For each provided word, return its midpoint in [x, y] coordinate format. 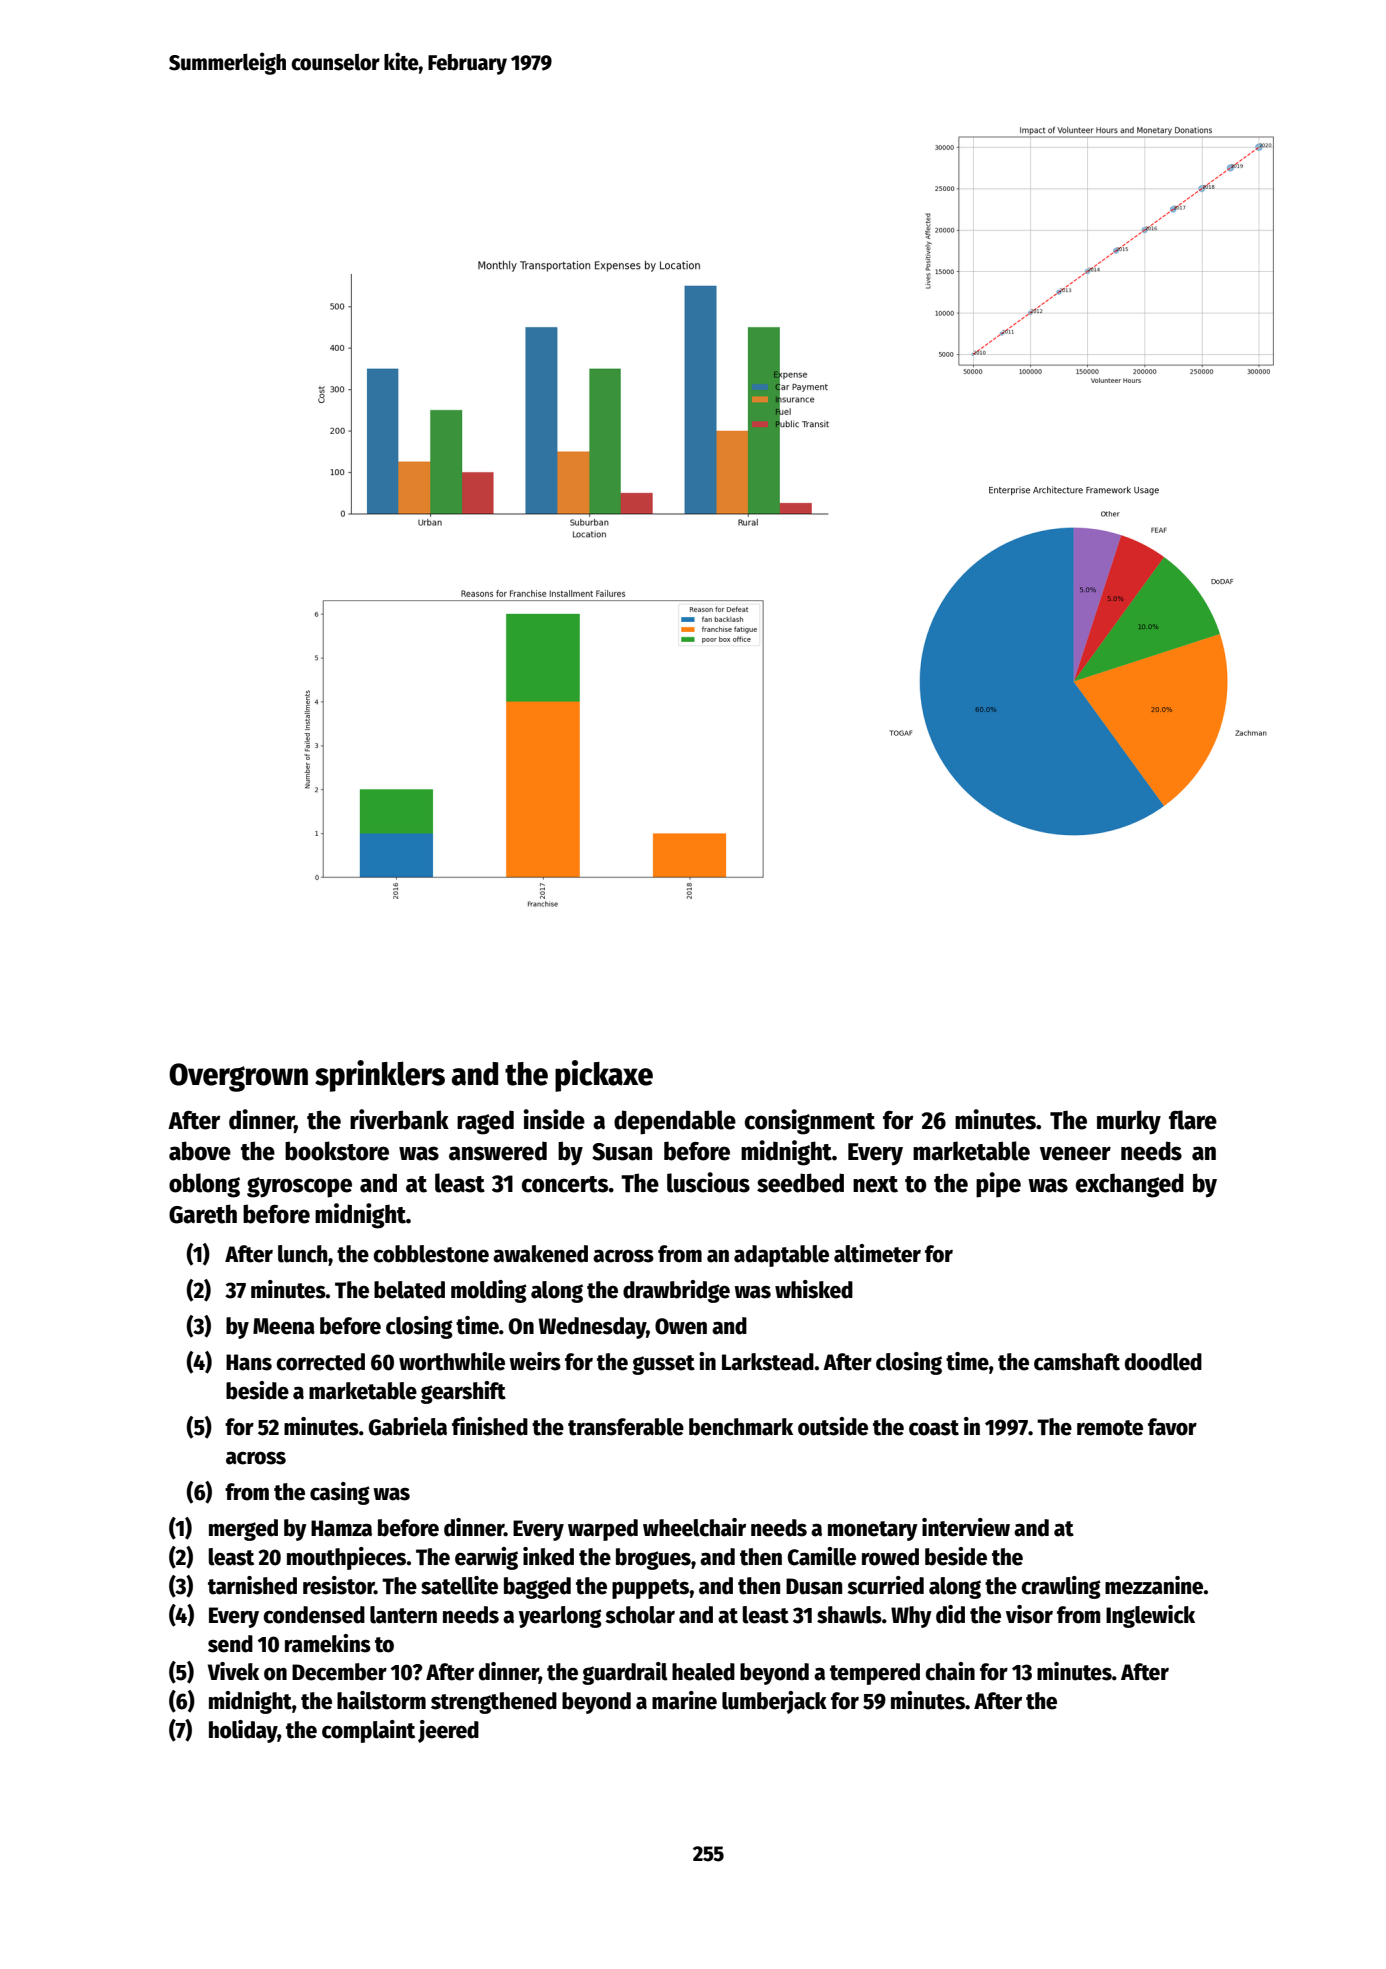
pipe [998, 1185]
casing [340, 1493]
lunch [302, 1254]
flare [1193, 1120]
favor [1172, 1427]
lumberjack [774, 1702]
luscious [708, 1182]
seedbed [800, 1183]
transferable [626, 1427]
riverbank [399, 1119]
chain [950, 1671]
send [230, 1644]
